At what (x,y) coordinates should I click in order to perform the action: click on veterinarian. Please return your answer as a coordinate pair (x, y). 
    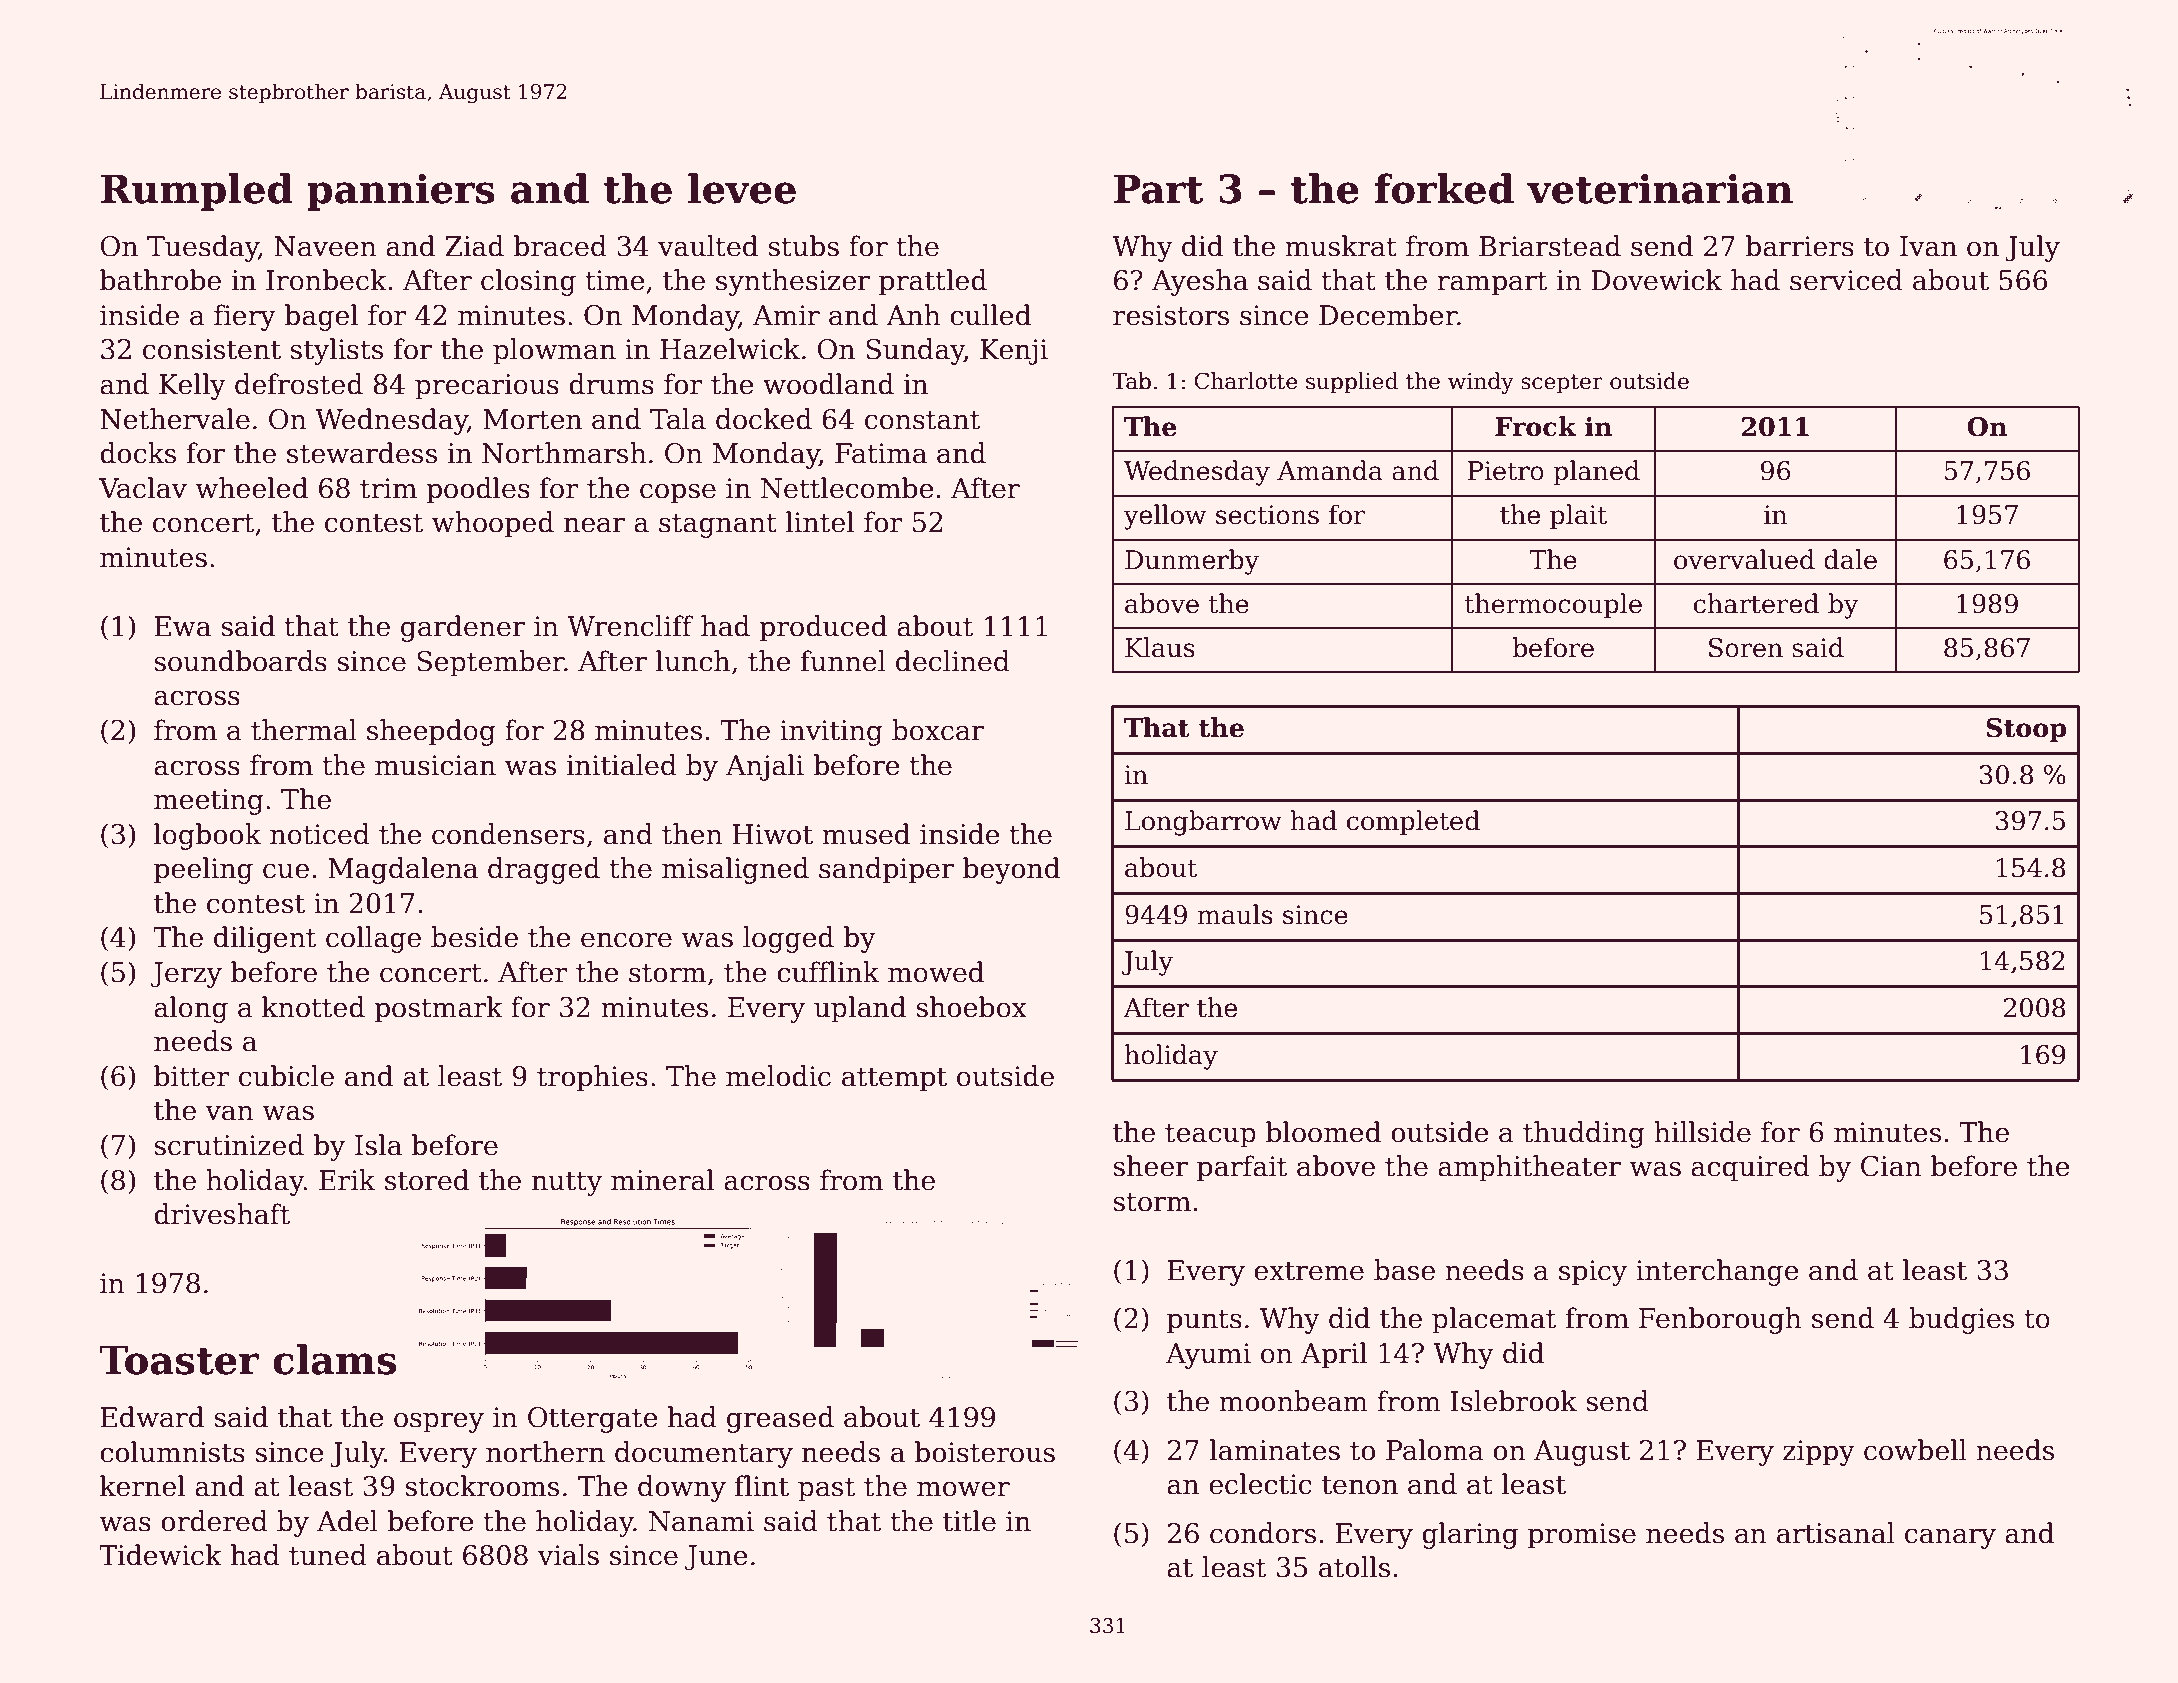
    Looking at the image, I should click on (1660, 189).
